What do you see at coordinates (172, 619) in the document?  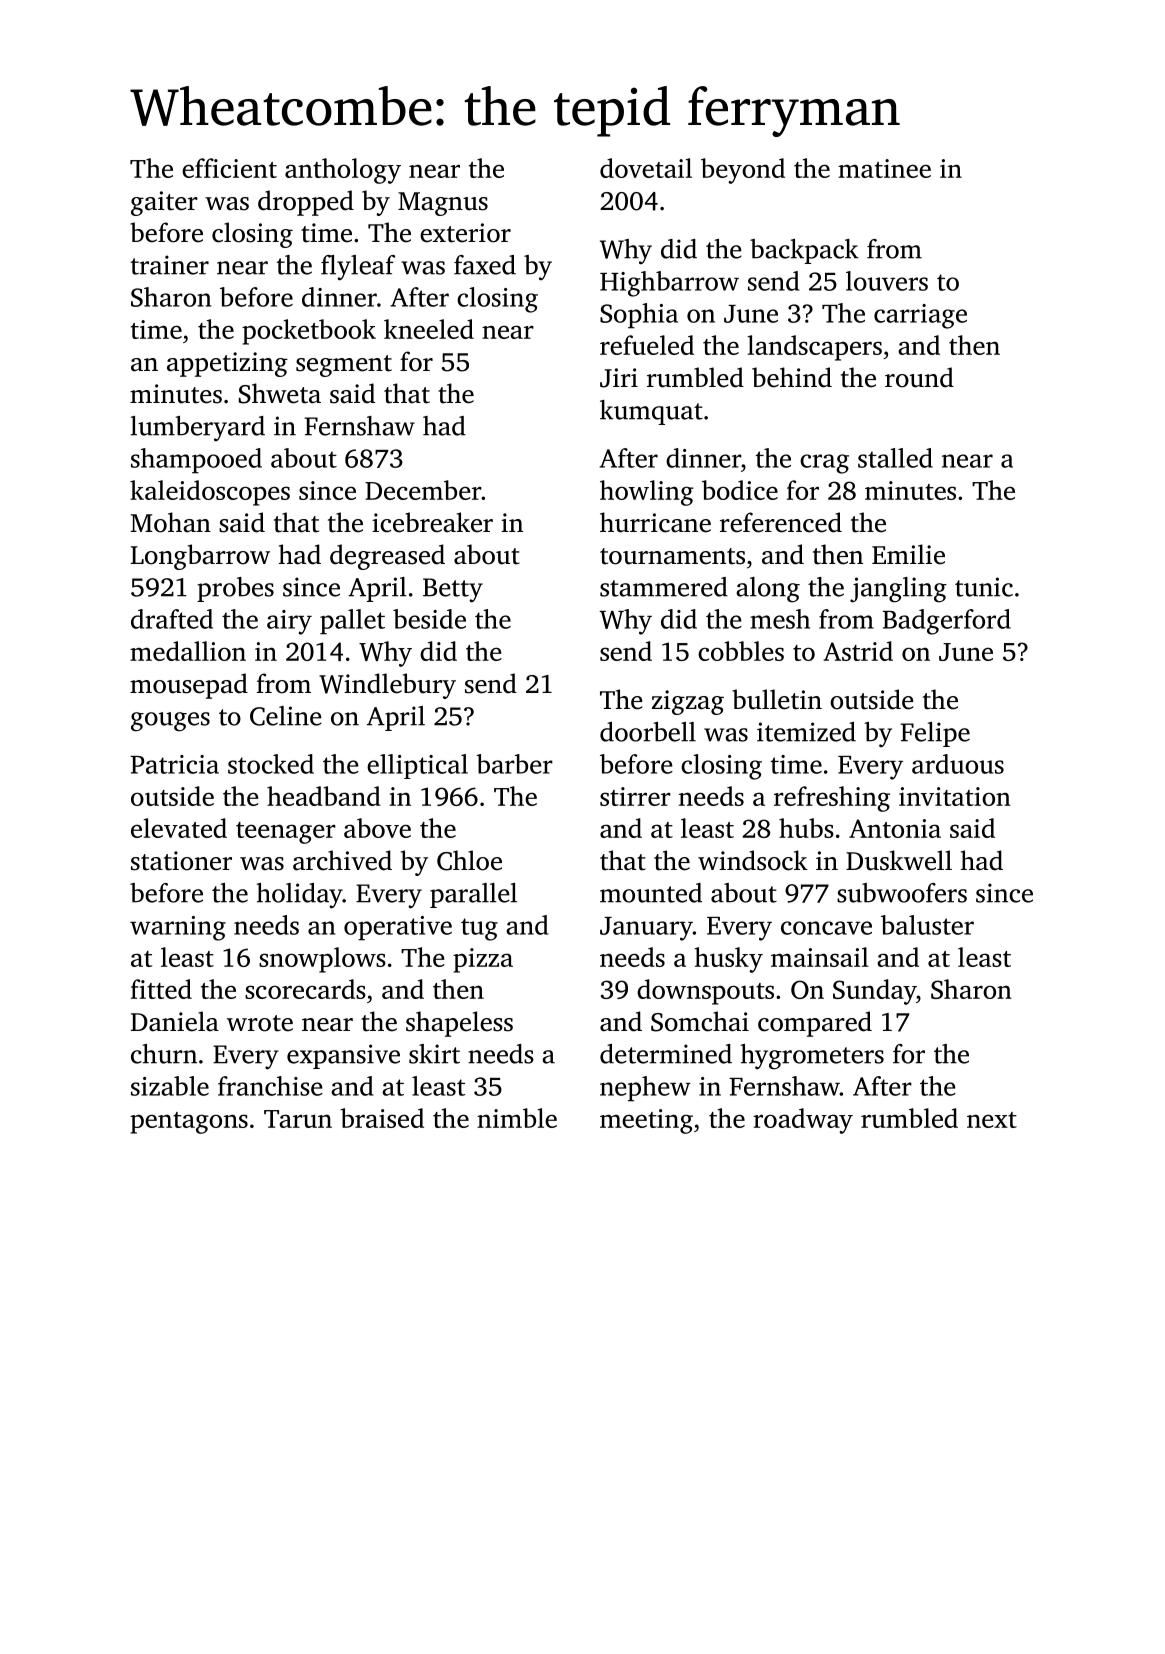 I see `drafted` at bounding box center [172, 619].
